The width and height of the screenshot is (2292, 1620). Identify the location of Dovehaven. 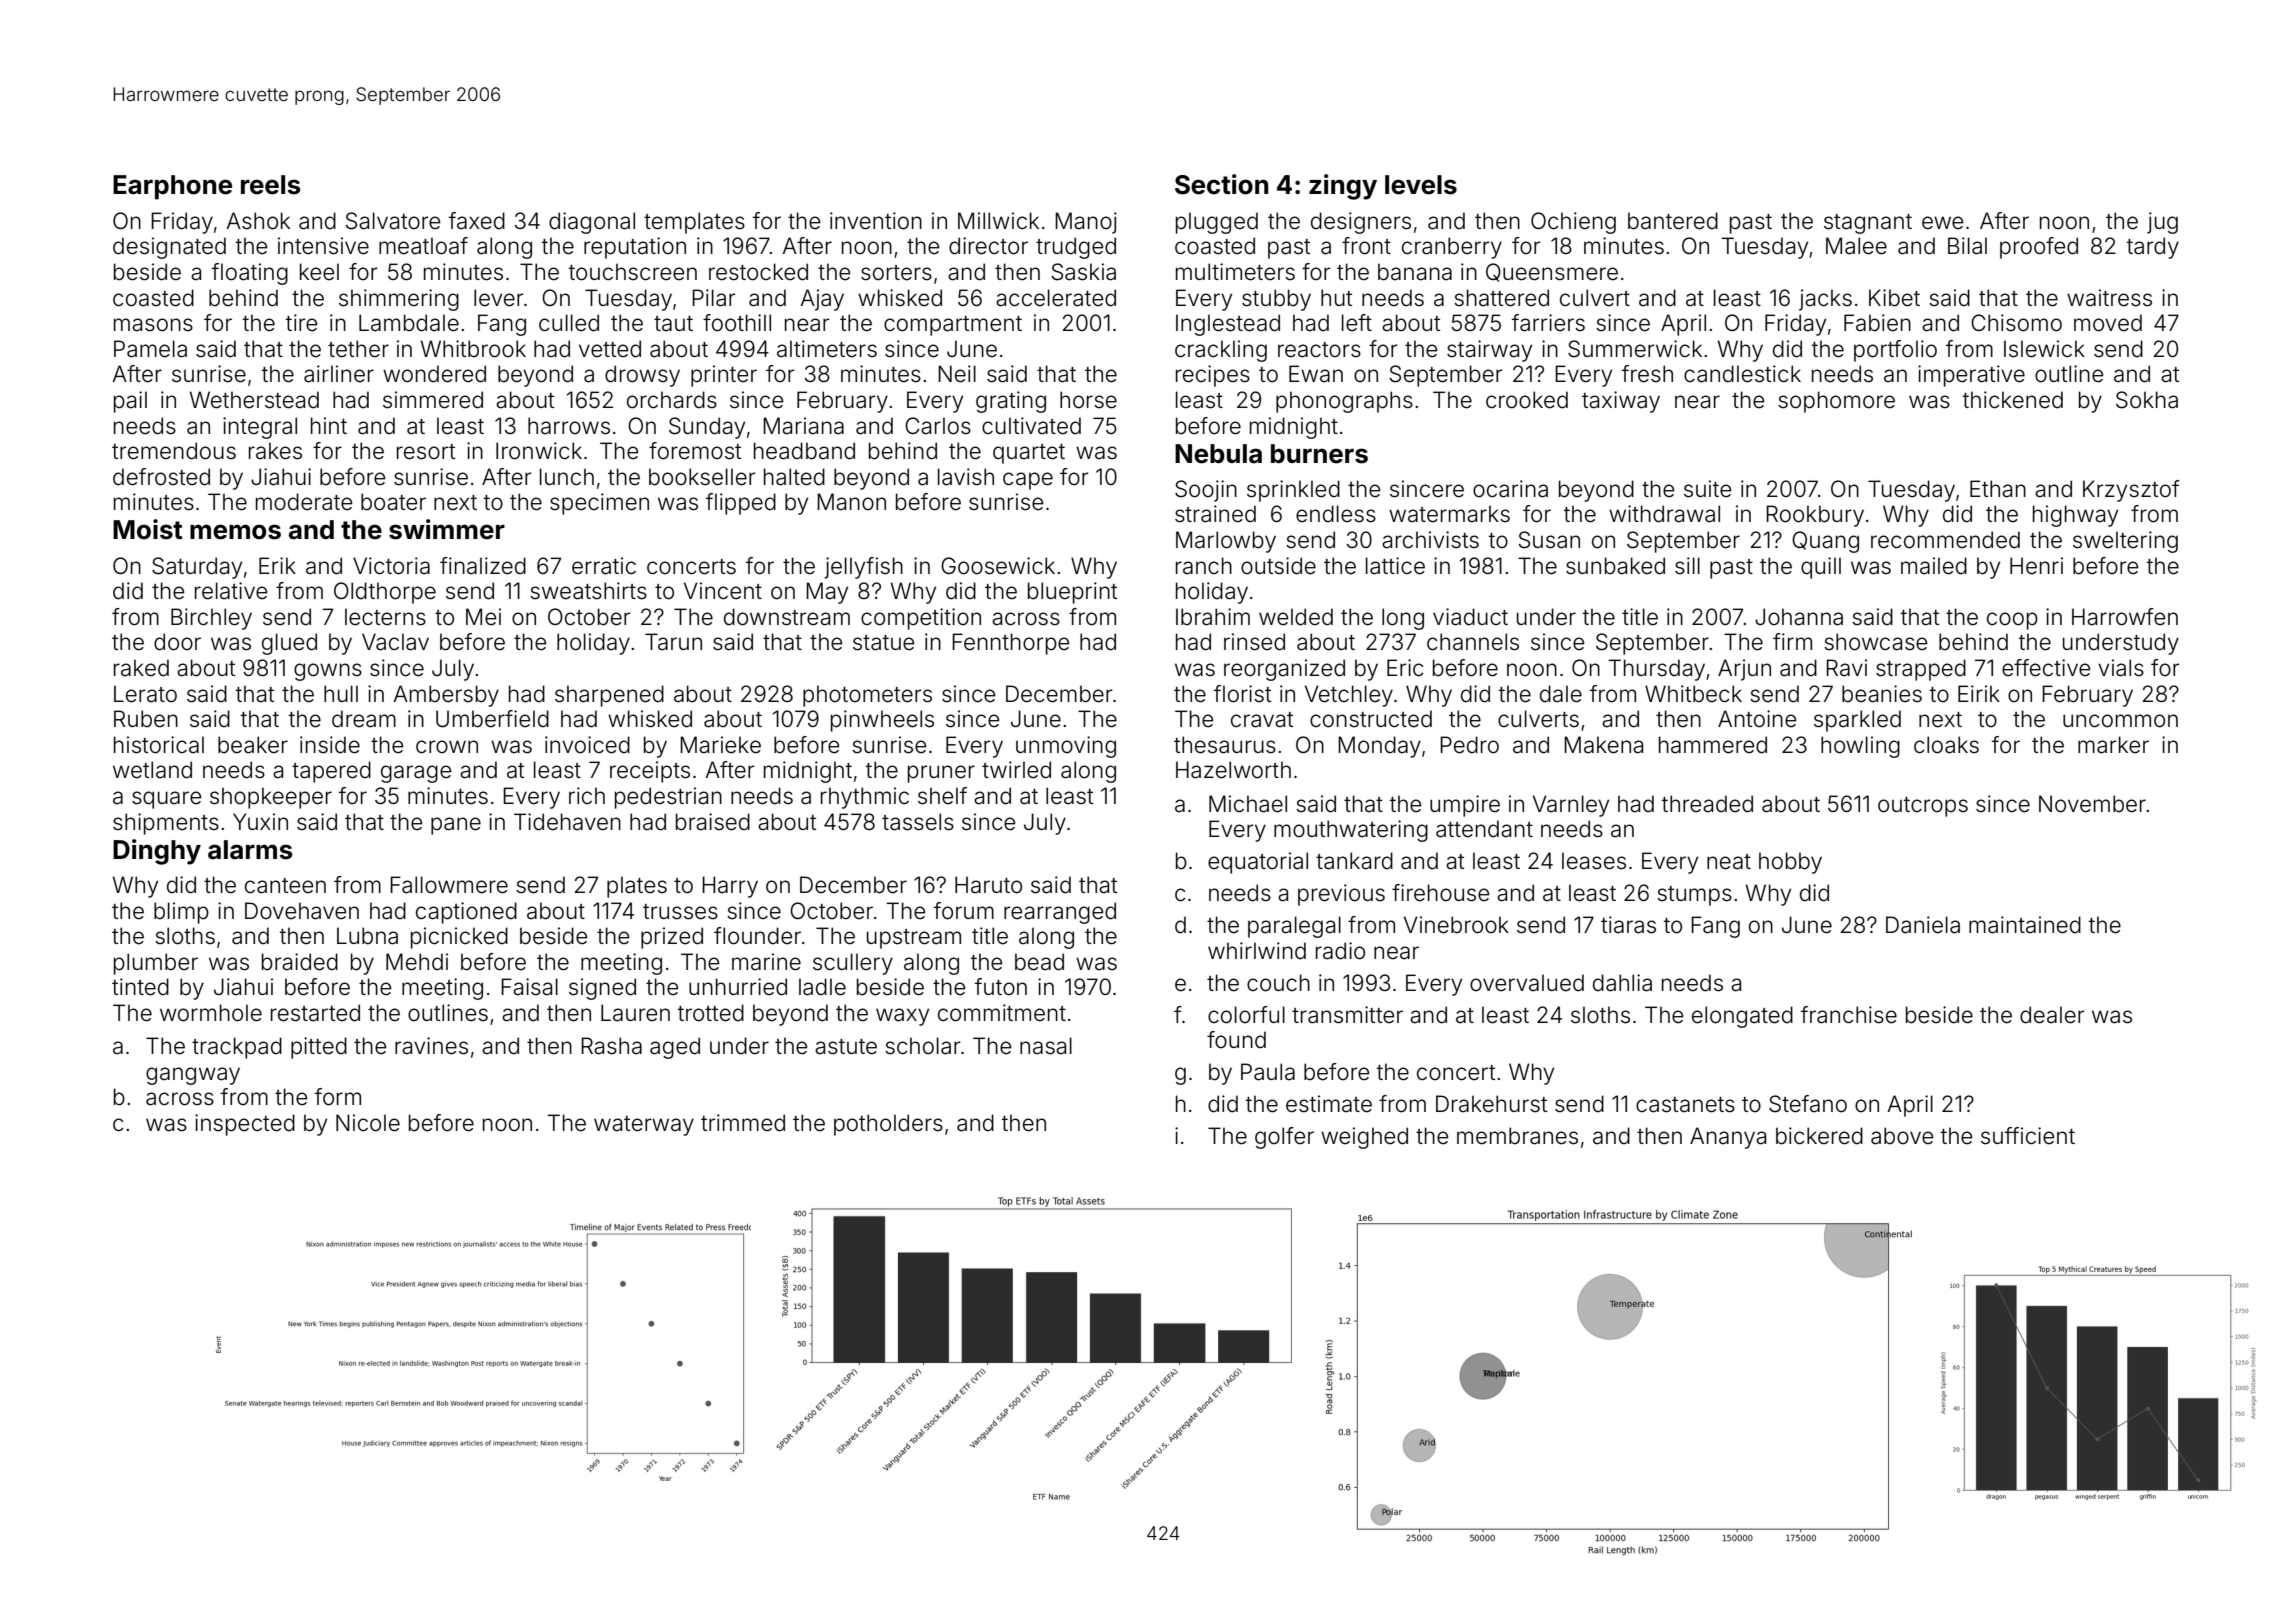
(302, 911).
